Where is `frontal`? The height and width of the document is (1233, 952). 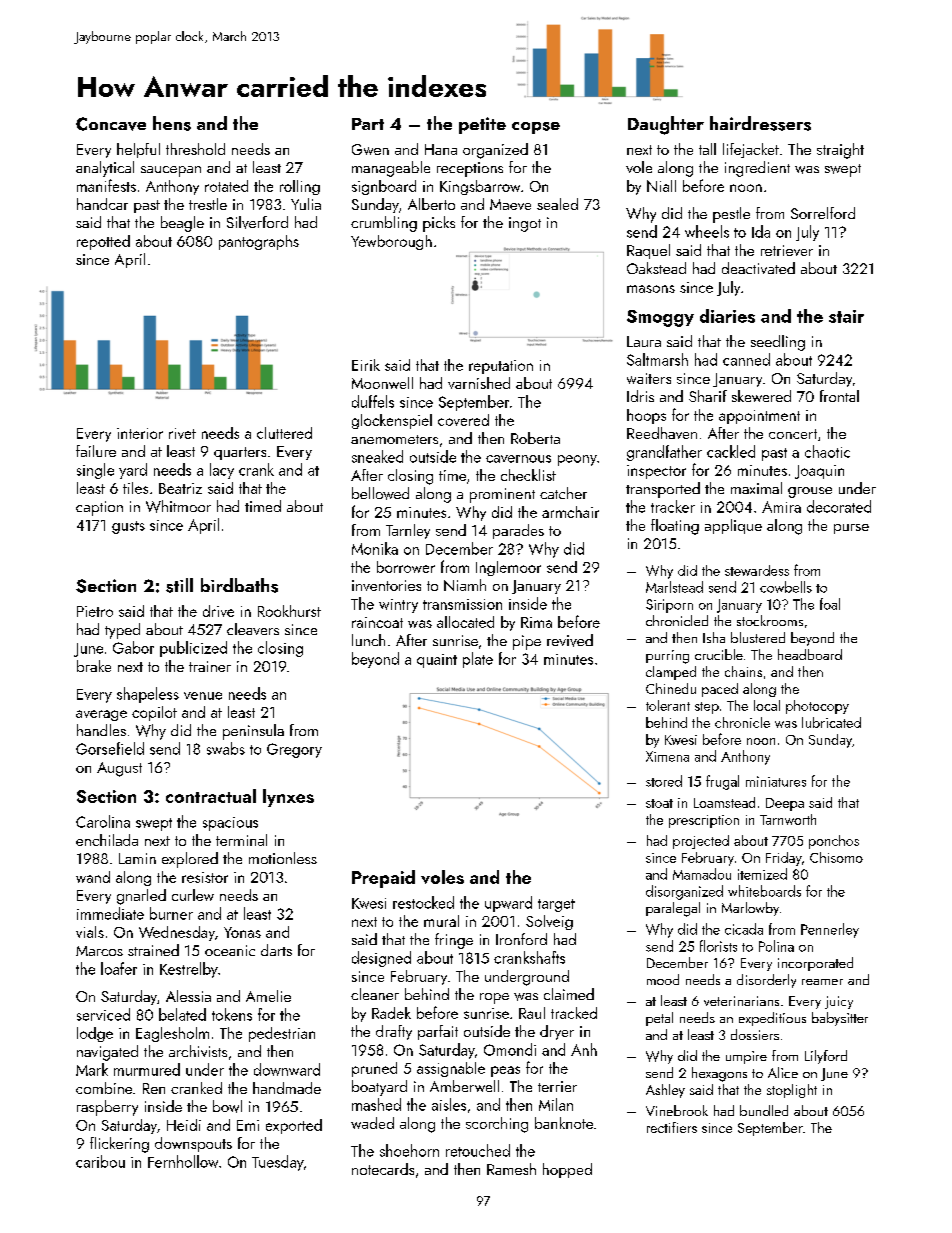 frontal is located at coordinates (839, 396).
